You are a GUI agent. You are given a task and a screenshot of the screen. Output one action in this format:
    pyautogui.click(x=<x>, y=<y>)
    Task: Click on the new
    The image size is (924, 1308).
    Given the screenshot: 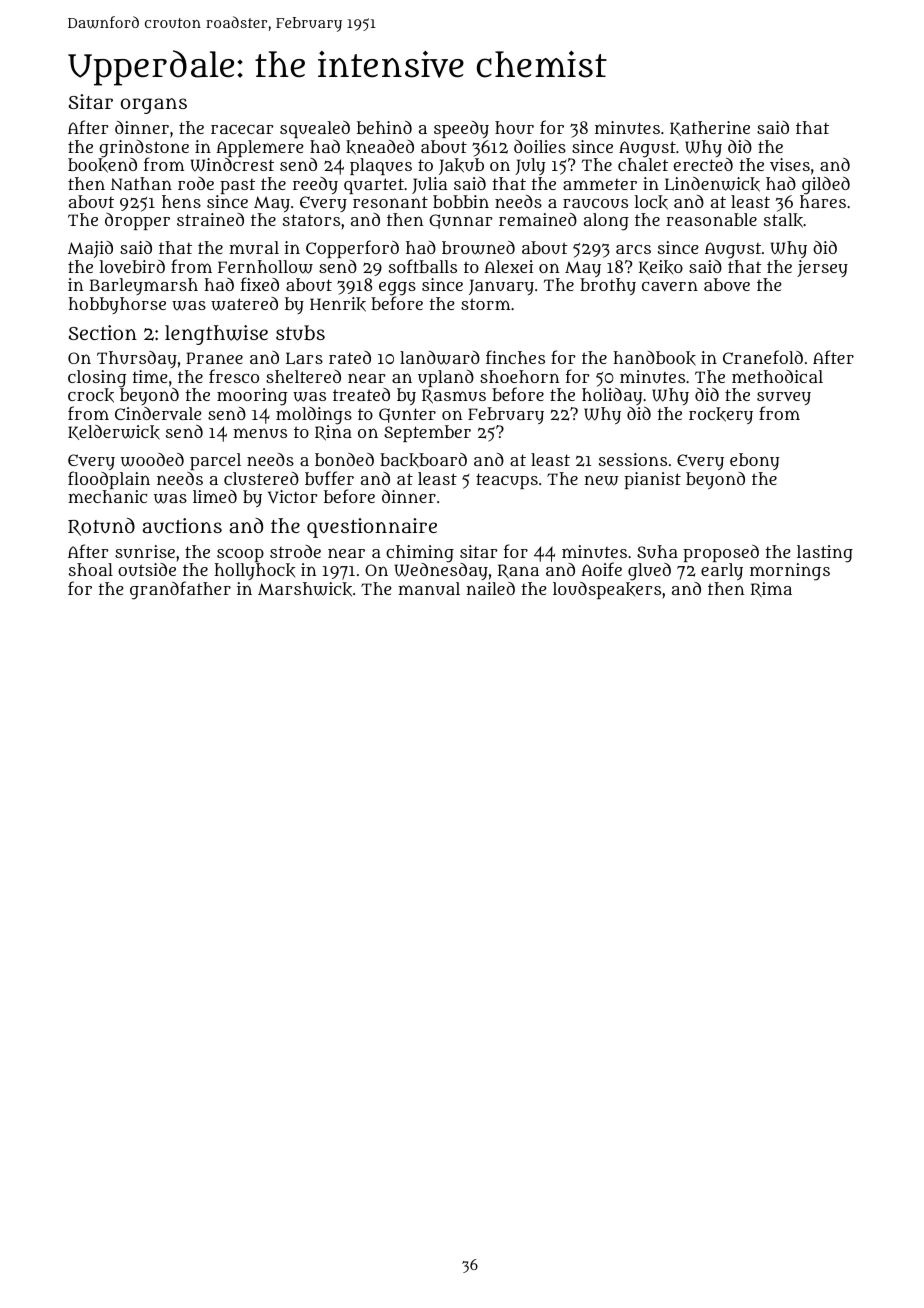 What is the action you would take?
    pyautogui.click(x=602, y=480)
